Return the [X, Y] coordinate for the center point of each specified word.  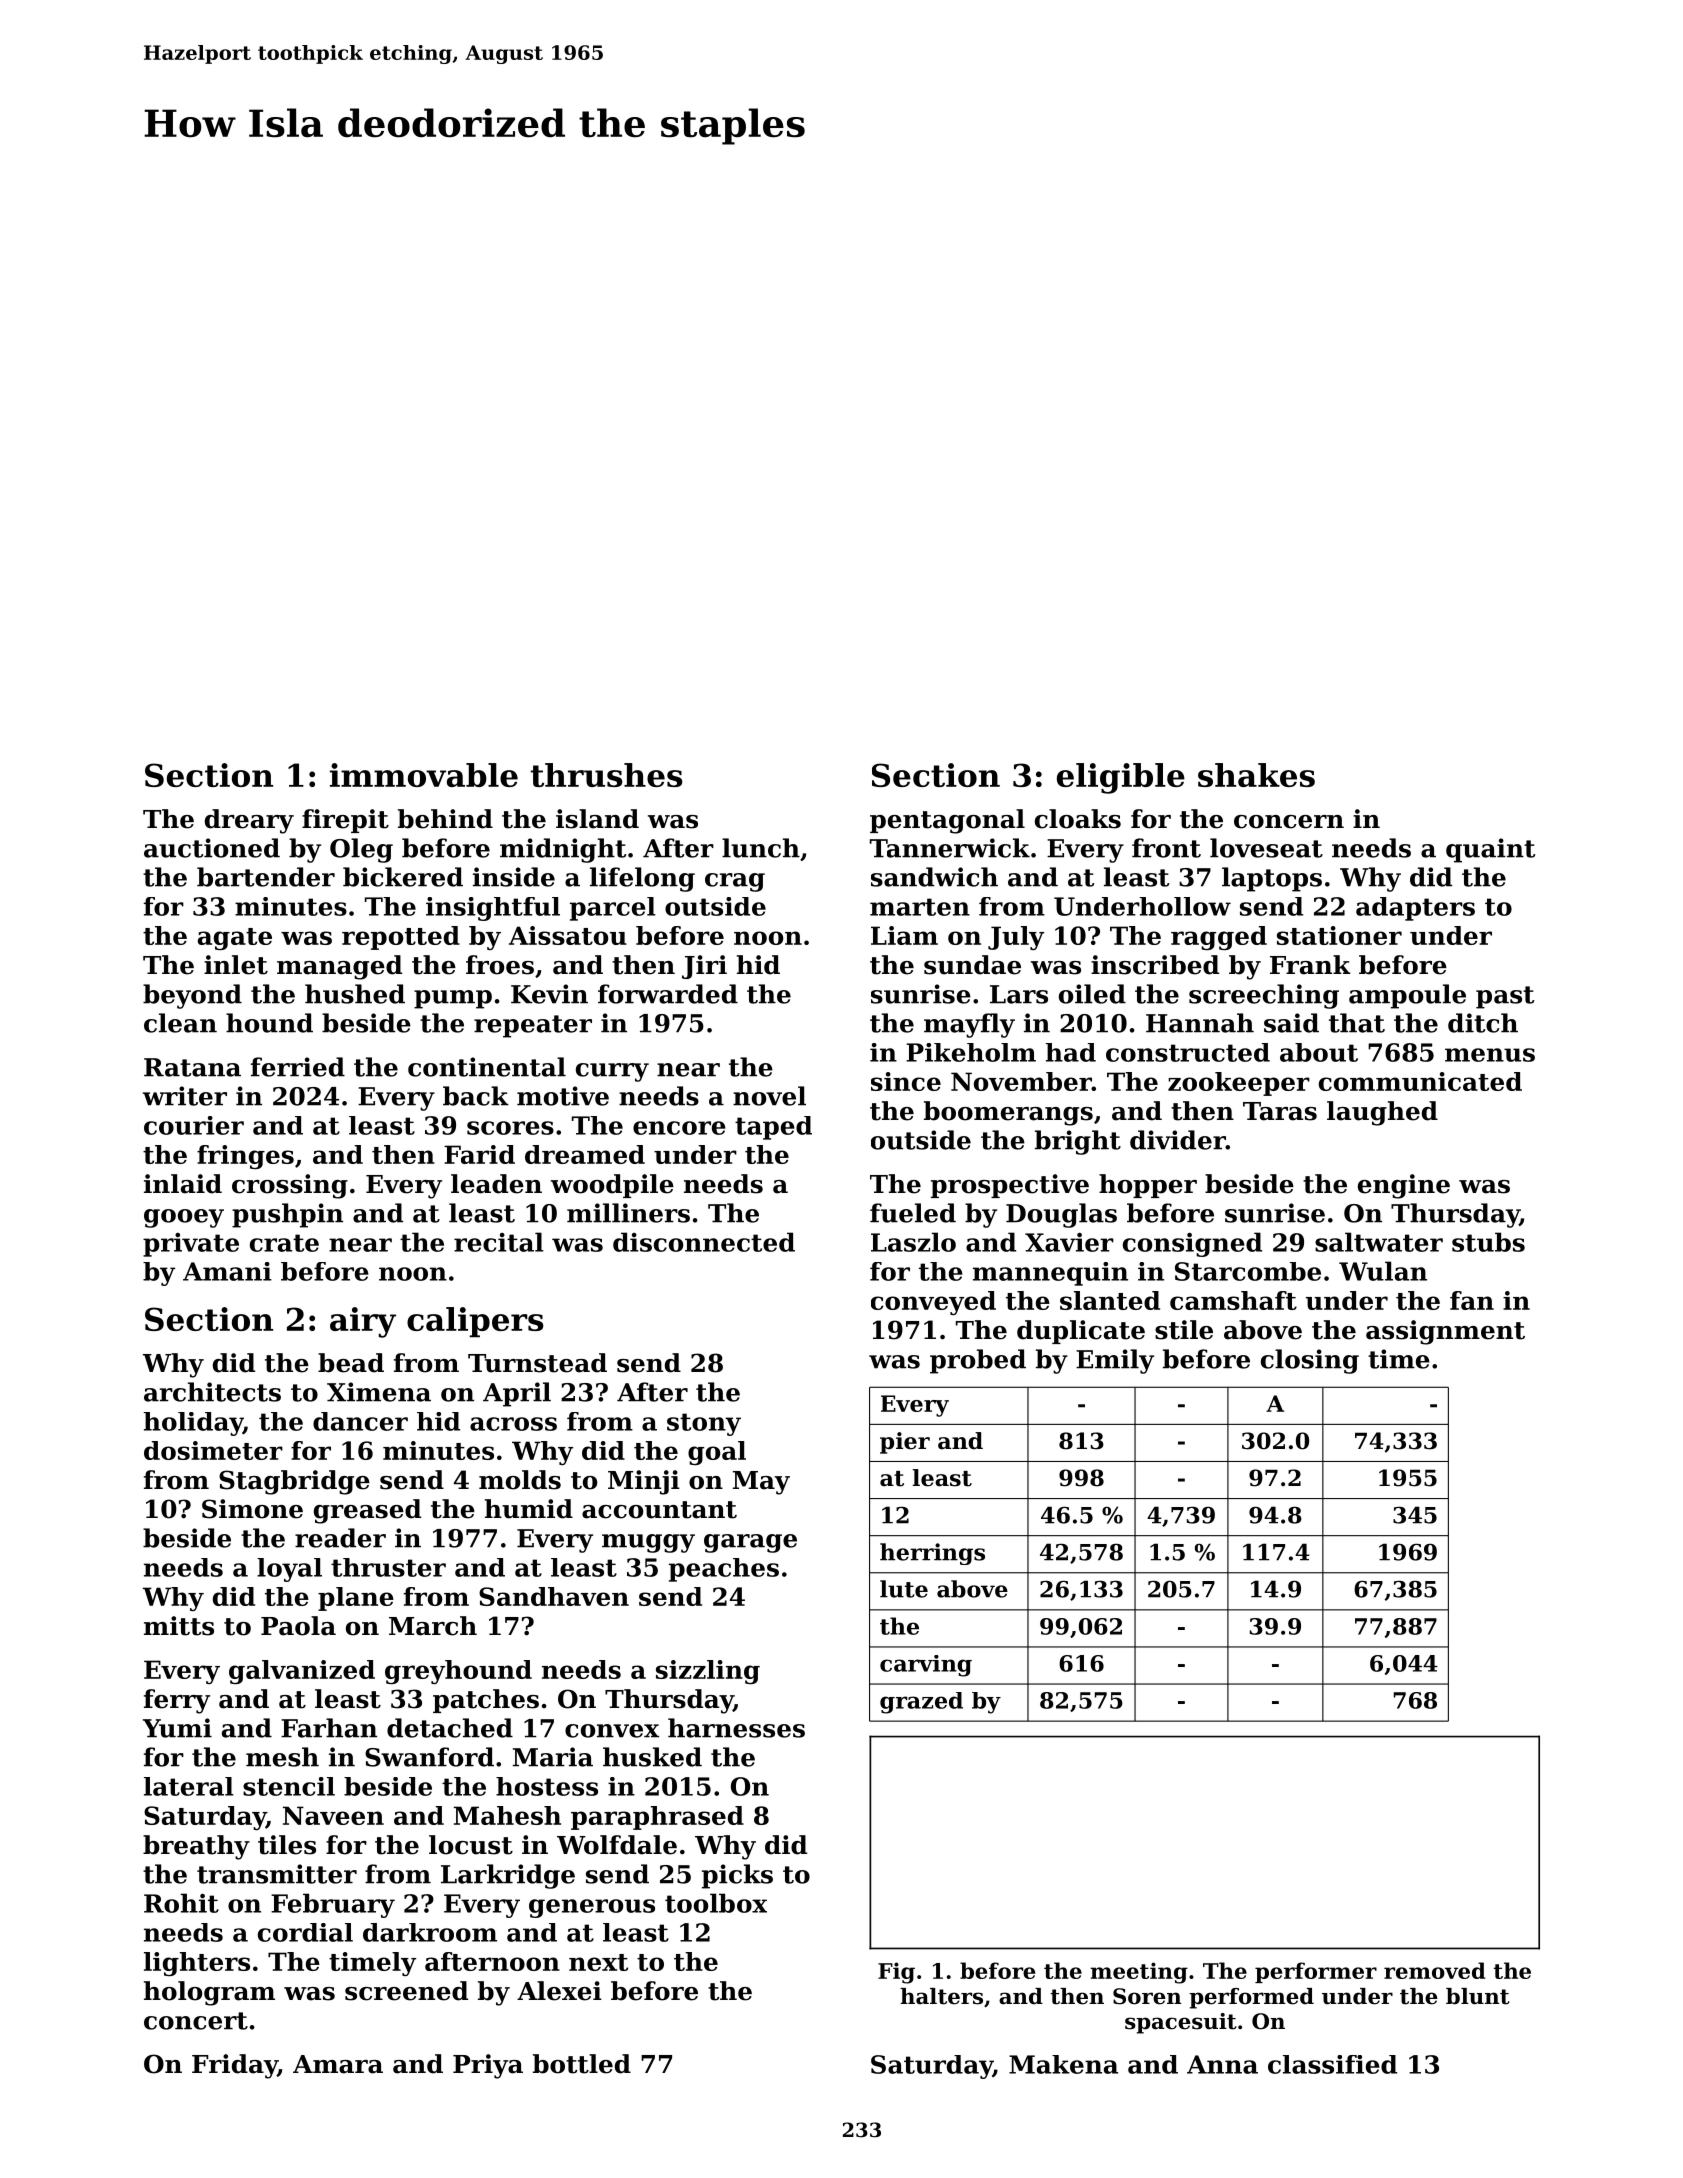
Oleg [361, 850]
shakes [1256, 775]
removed [1435, 1970]
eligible [1121, 778]
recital [499, 1242]
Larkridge [508, 1876]
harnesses [736, 1728]
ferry [177, 1701]
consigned [1192, 1244]
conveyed [933, 1303]
